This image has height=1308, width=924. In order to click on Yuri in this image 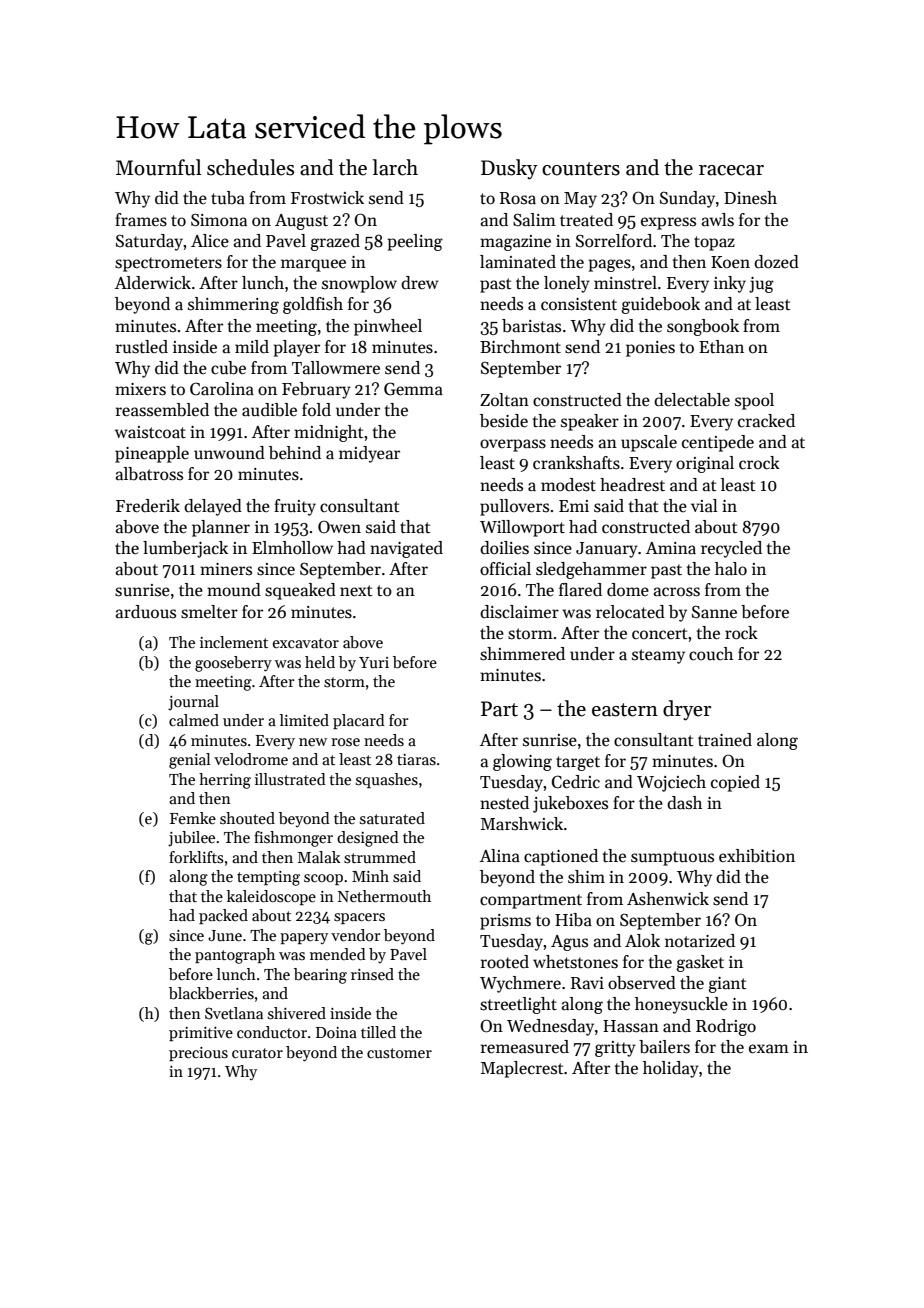, I will do `click(374, 662)`.
